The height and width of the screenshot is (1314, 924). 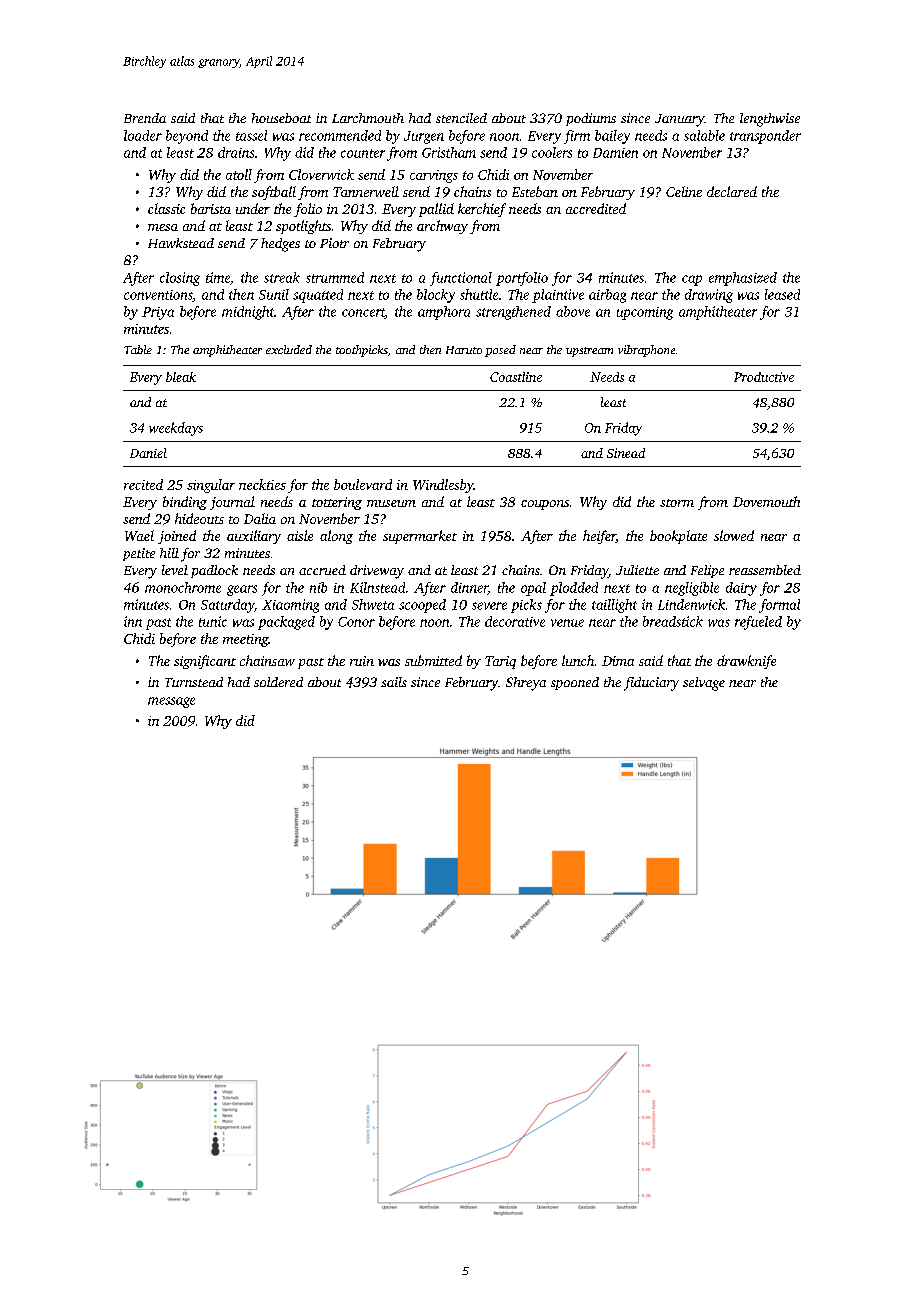 I want to click on upcoming, so click(x=645, y=313).
